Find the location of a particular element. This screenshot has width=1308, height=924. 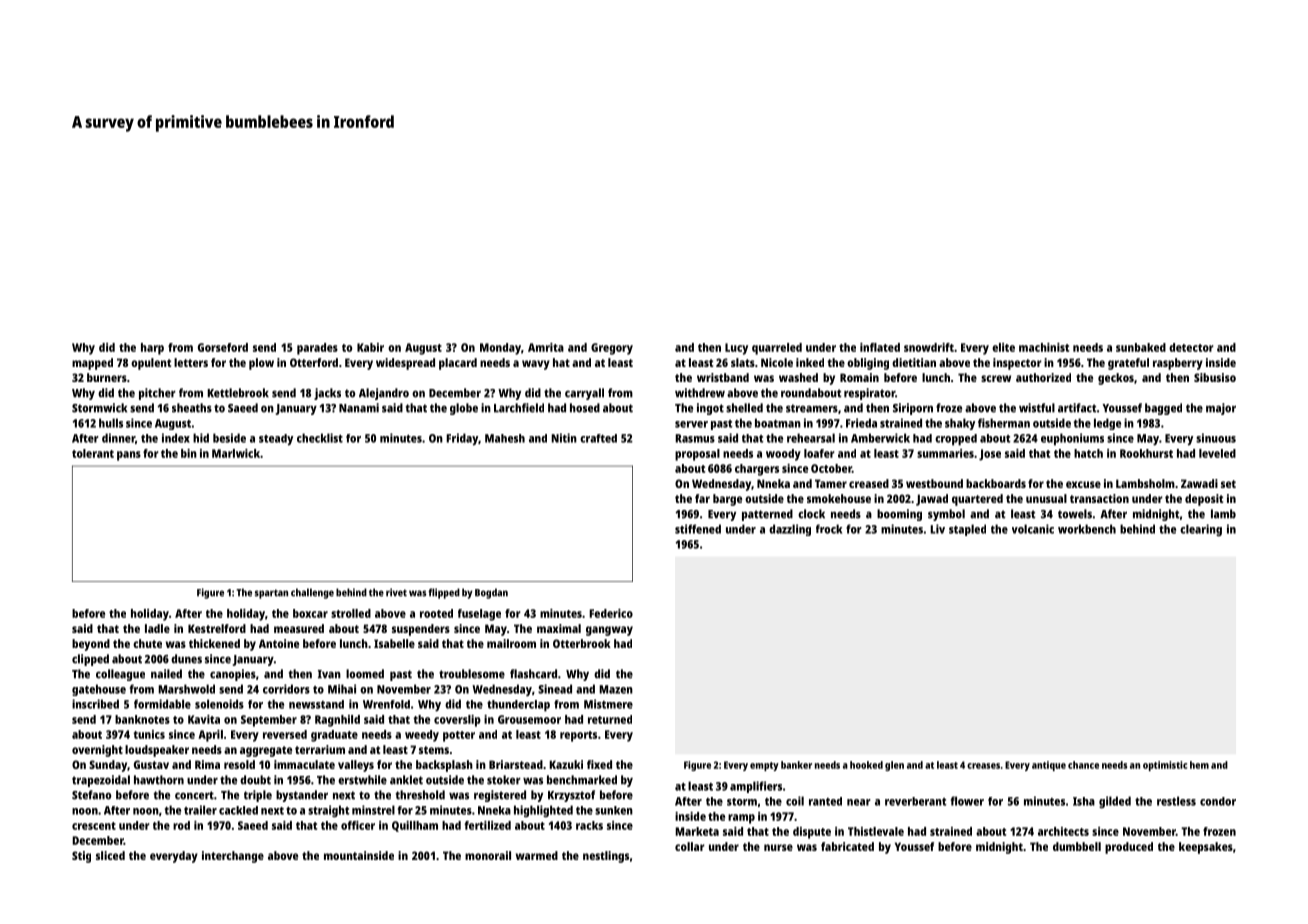

Ragnhild is located at coordinates (337, 721).
